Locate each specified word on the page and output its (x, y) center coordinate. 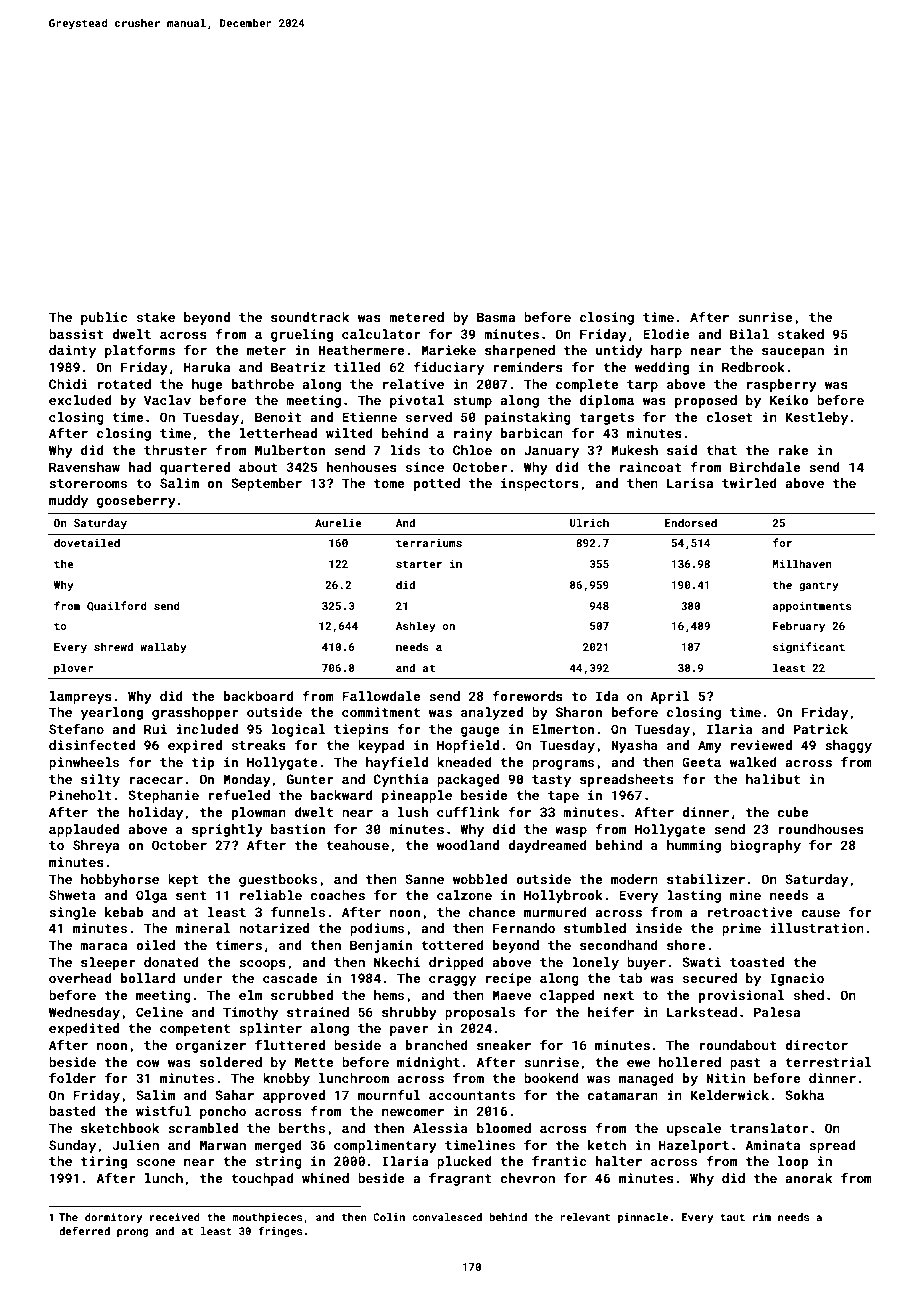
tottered (452, 945)
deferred (84, 1230)
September (266, 484)
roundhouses (821, 829)
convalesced (447, 1217)
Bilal (749, 334)
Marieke (448, 350)
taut (732, 1217)
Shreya (96, 846)
